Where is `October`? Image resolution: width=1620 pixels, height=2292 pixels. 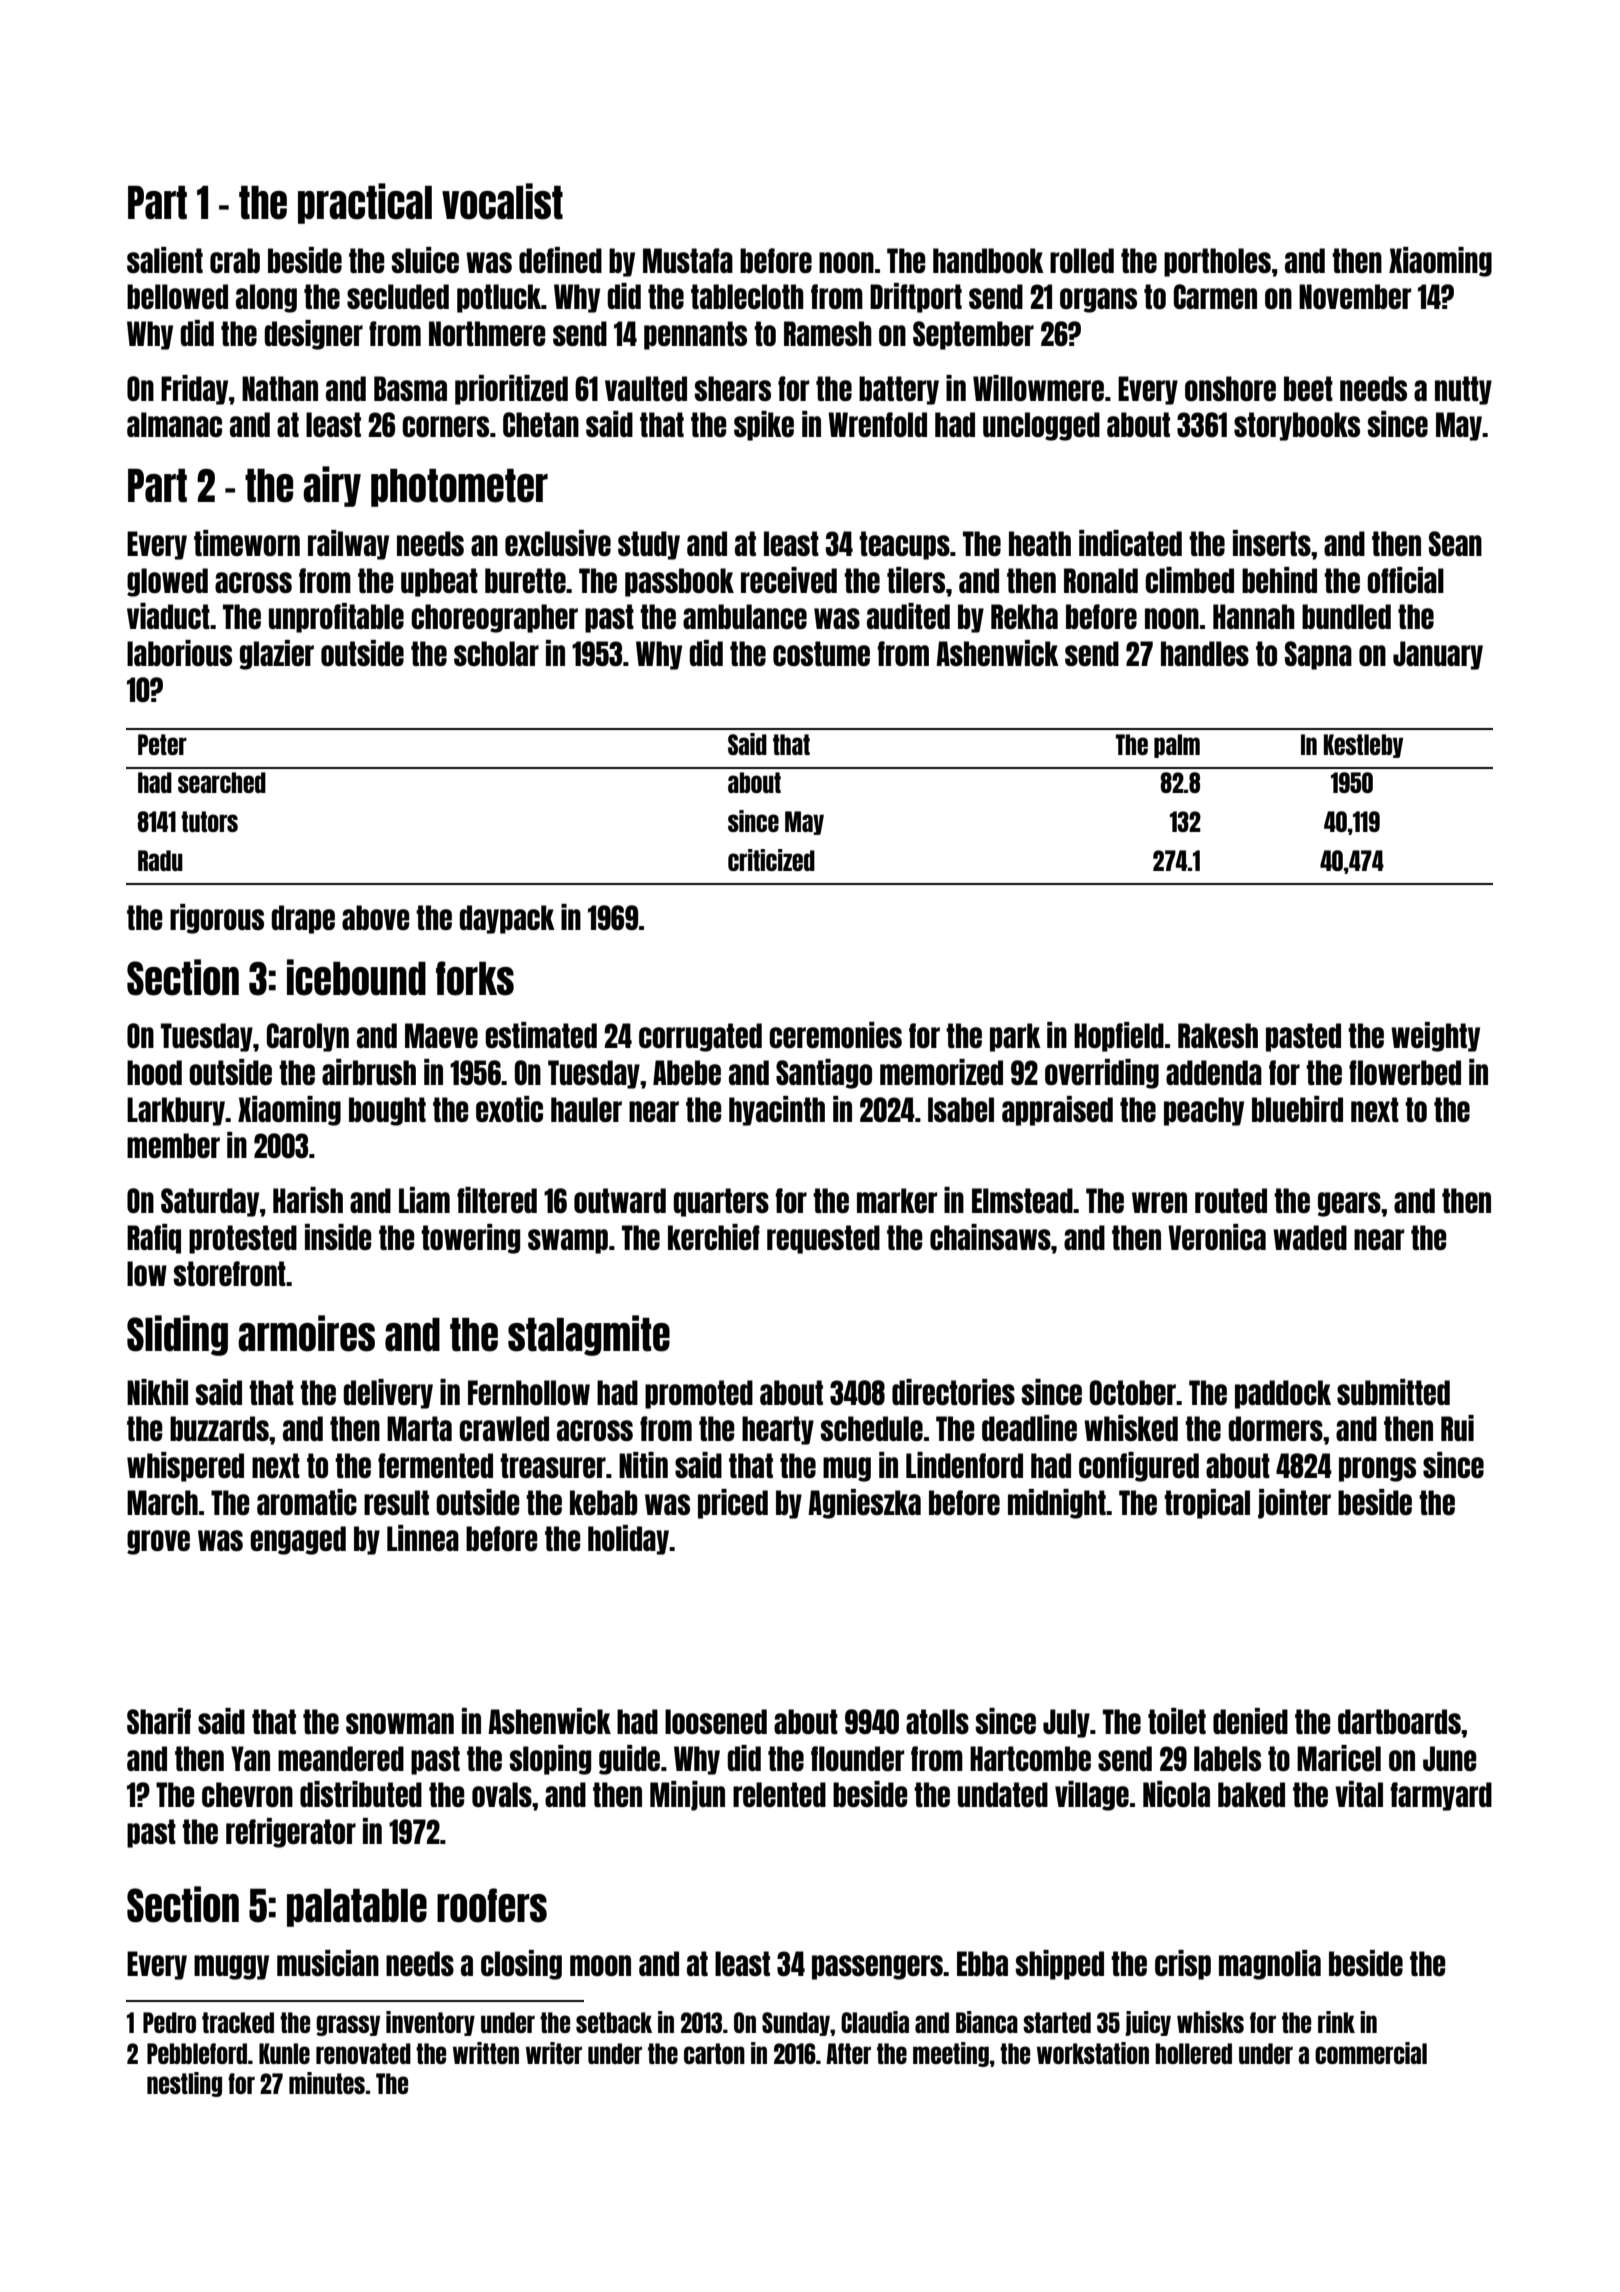 October is located at coordinates (1133, 1392).
